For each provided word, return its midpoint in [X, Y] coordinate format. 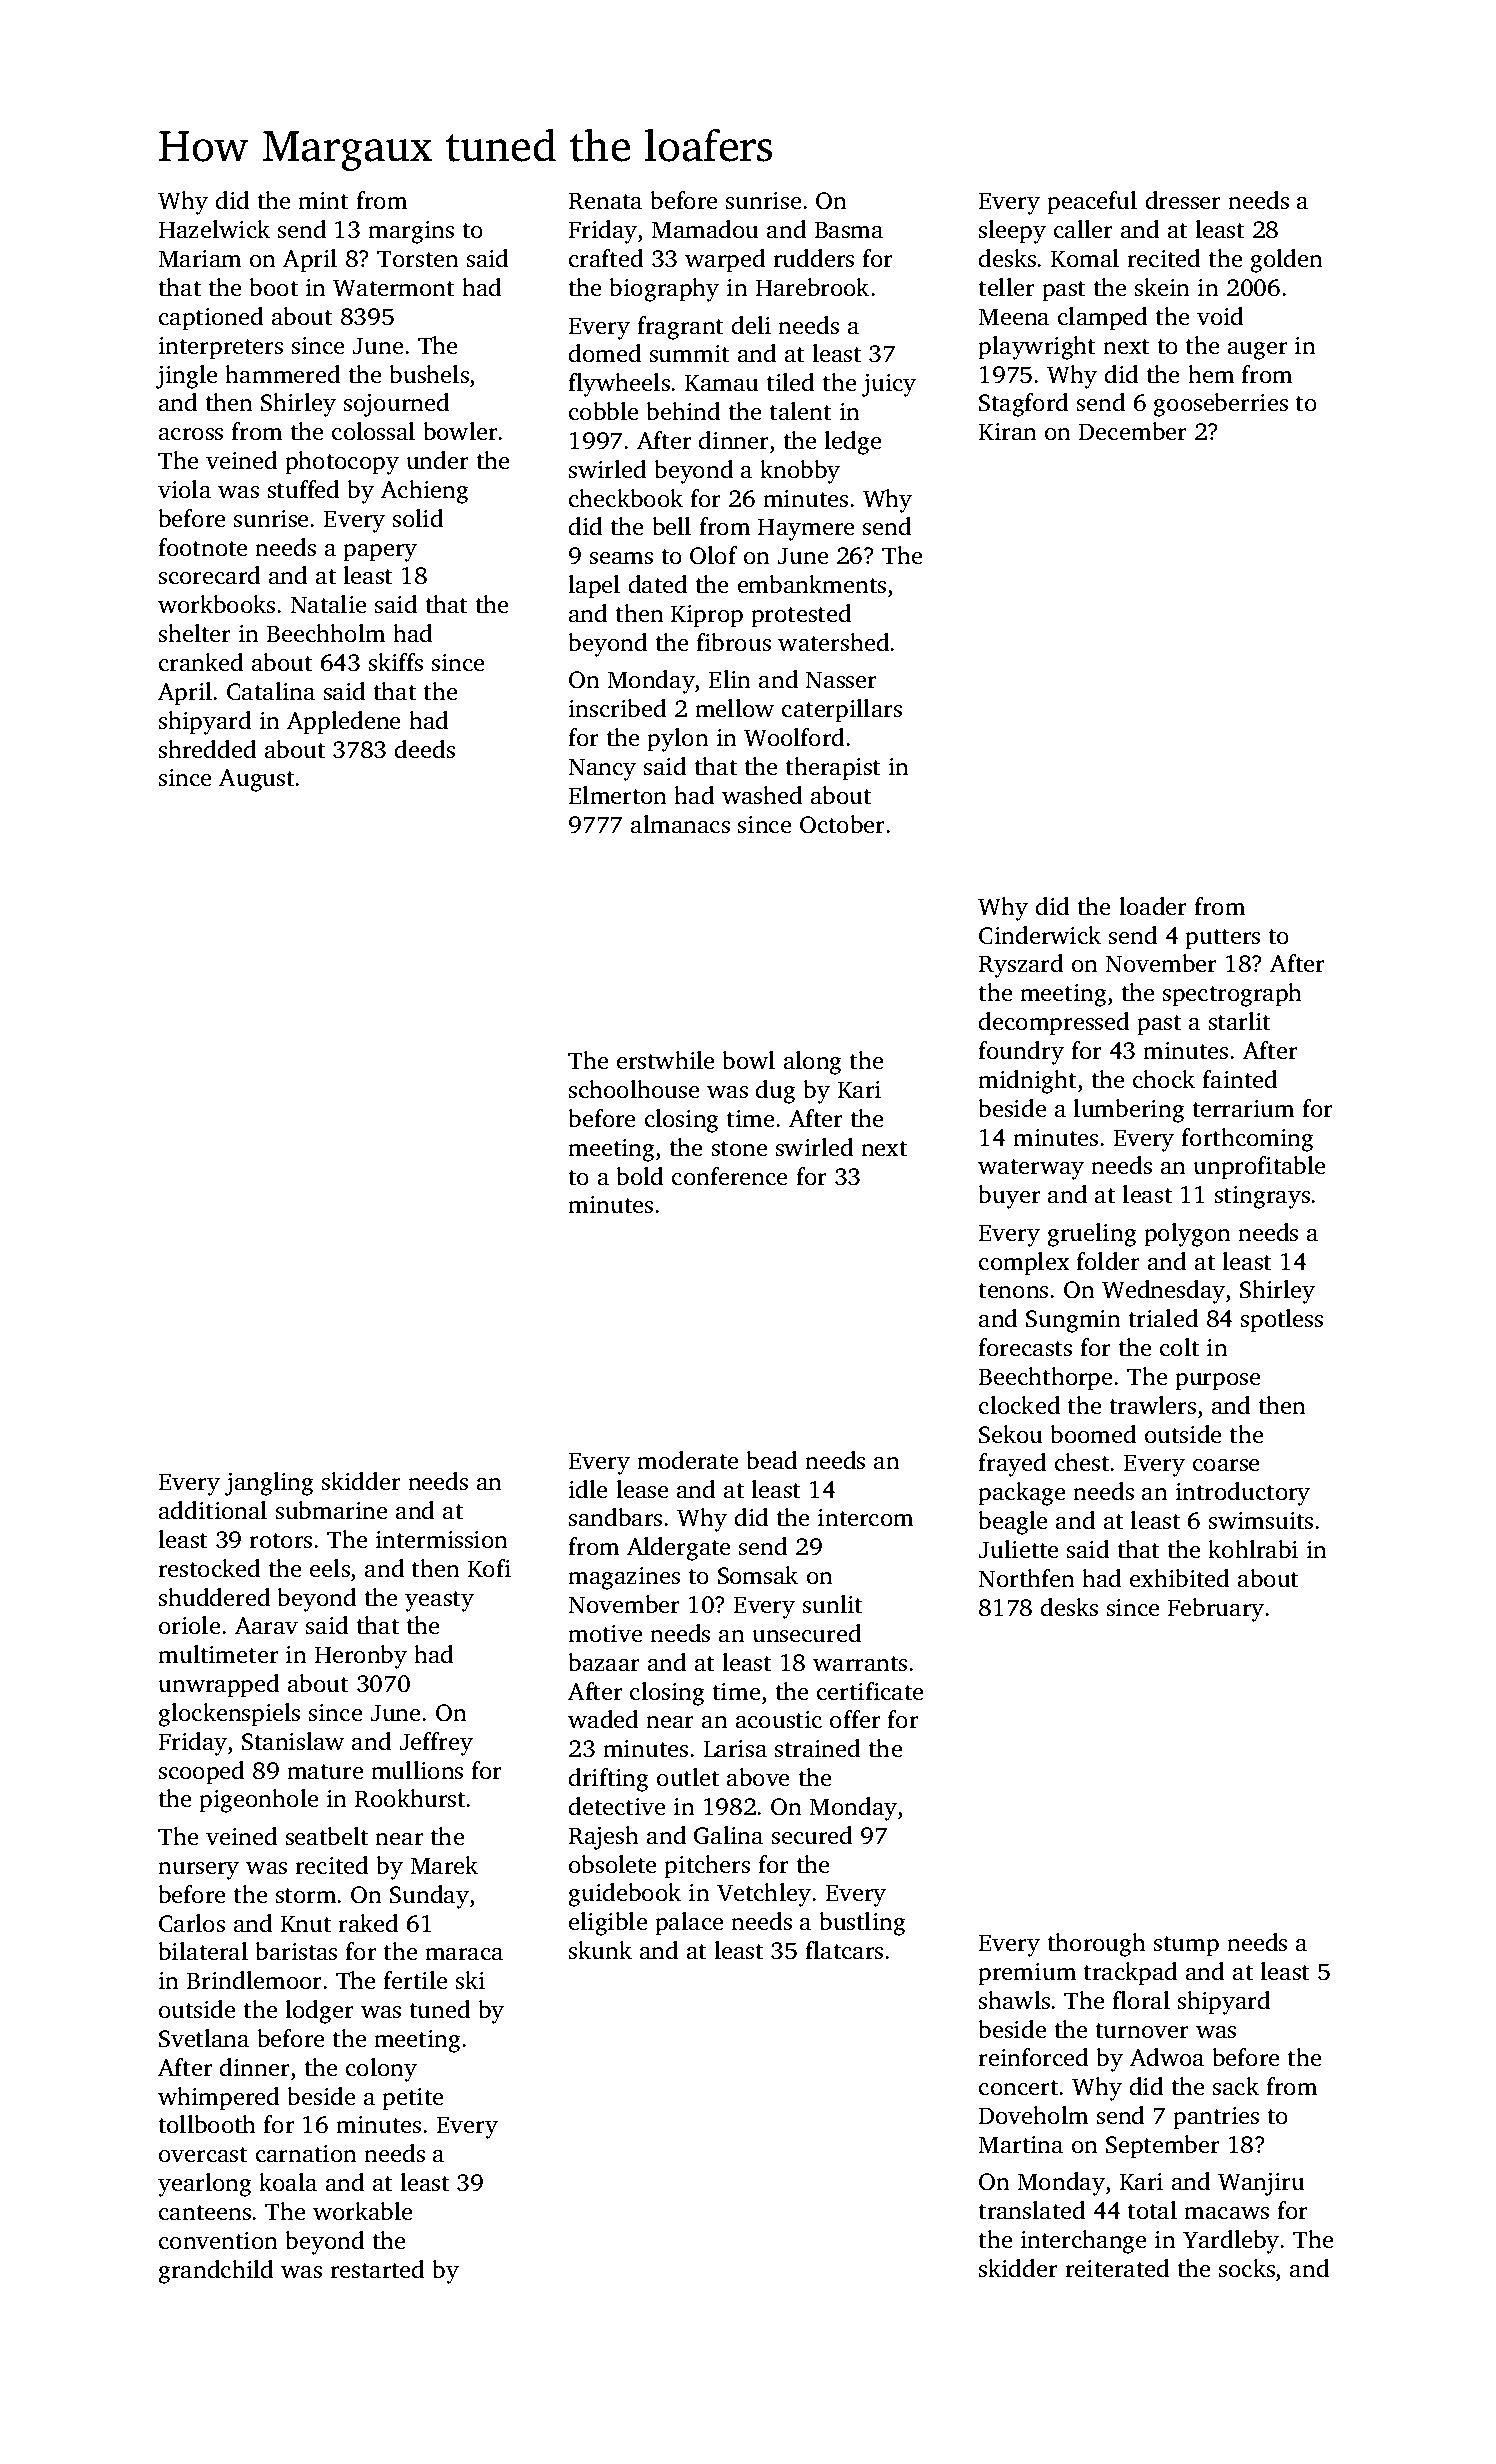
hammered [282, 374]
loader [1153, 906]
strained [817, 1748]
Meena [1013, 317]
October [842, 824]
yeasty [439, 1601]
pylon [678, 740]
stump [1186, 1946]
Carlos [192, 1923]
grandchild [216, 2272]
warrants [860, 1664]
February [1215, 1610]
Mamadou [705, 229]
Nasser [841, 680]
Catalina [271, 691]
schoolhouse [634, 1089]
